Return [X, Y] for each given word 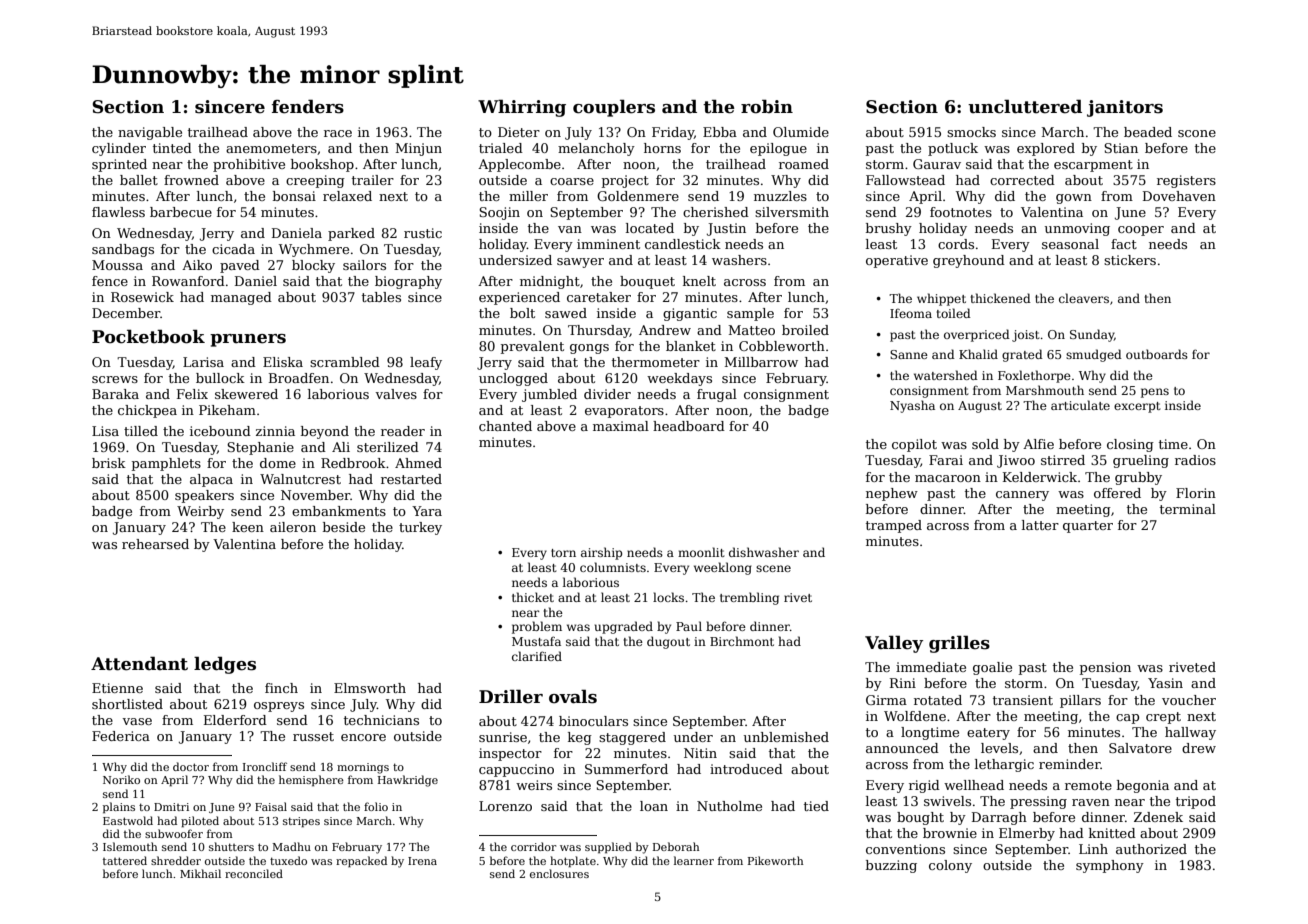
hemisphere [311, 780]
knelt [699, 281]
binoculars [593, 721]
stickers [1130, 260]
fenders [308, 106]
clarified [537, 656]
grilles [959, 644]
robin [767, 106]
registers [1186, 181]
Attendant [139, 663]
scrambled [345, 362]
